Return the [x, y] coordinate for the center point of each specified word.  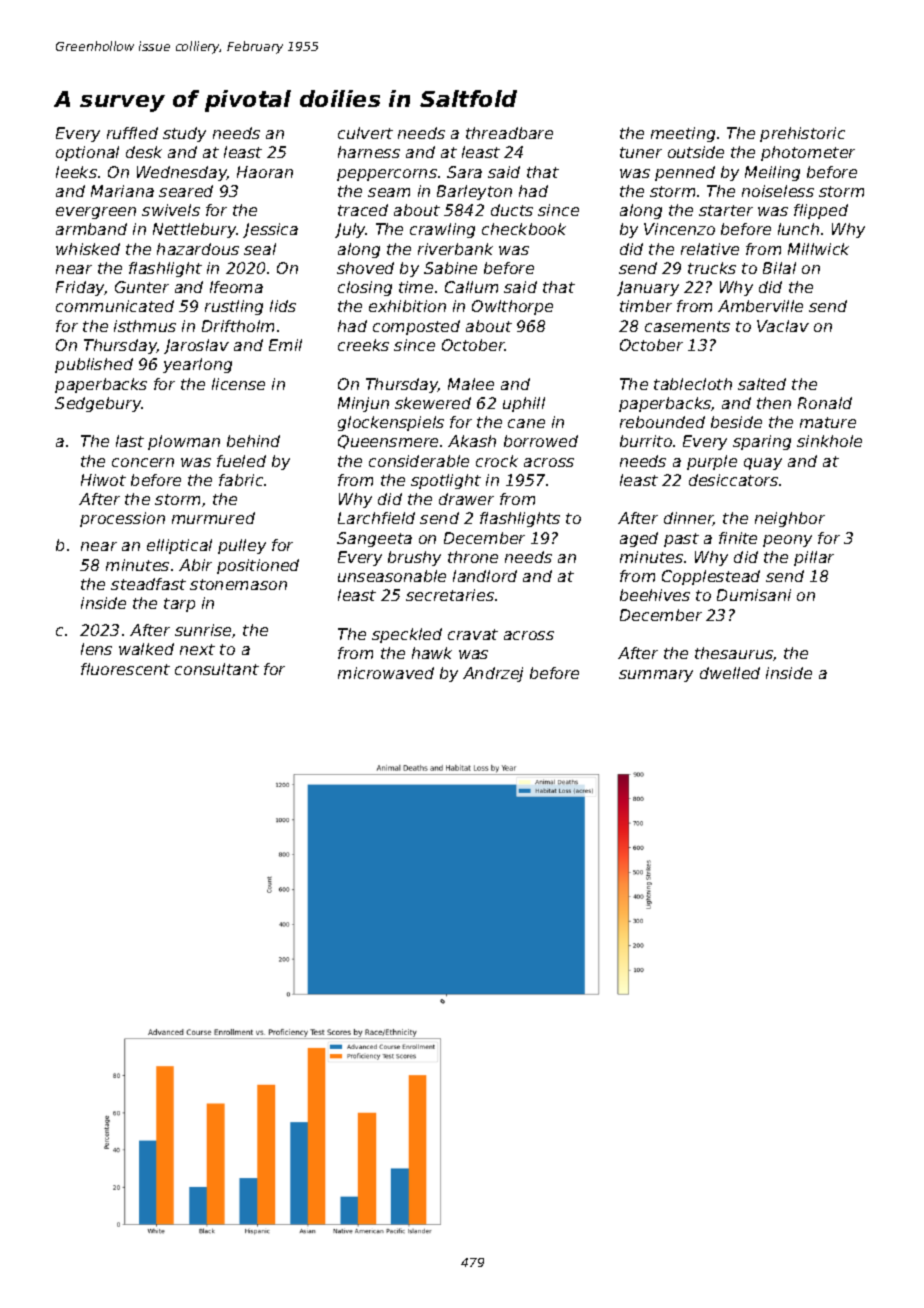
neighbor [790, 519]
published [94, 365]
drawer [466, 499]
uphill [524, 404]
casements [687, 326]
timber [646, 306]
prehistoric [802, 134]
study [184, 134]
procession [122, 519]
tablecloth [693, 384]
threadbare [509, 133]
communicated [115, 306]
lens [96, 649]
